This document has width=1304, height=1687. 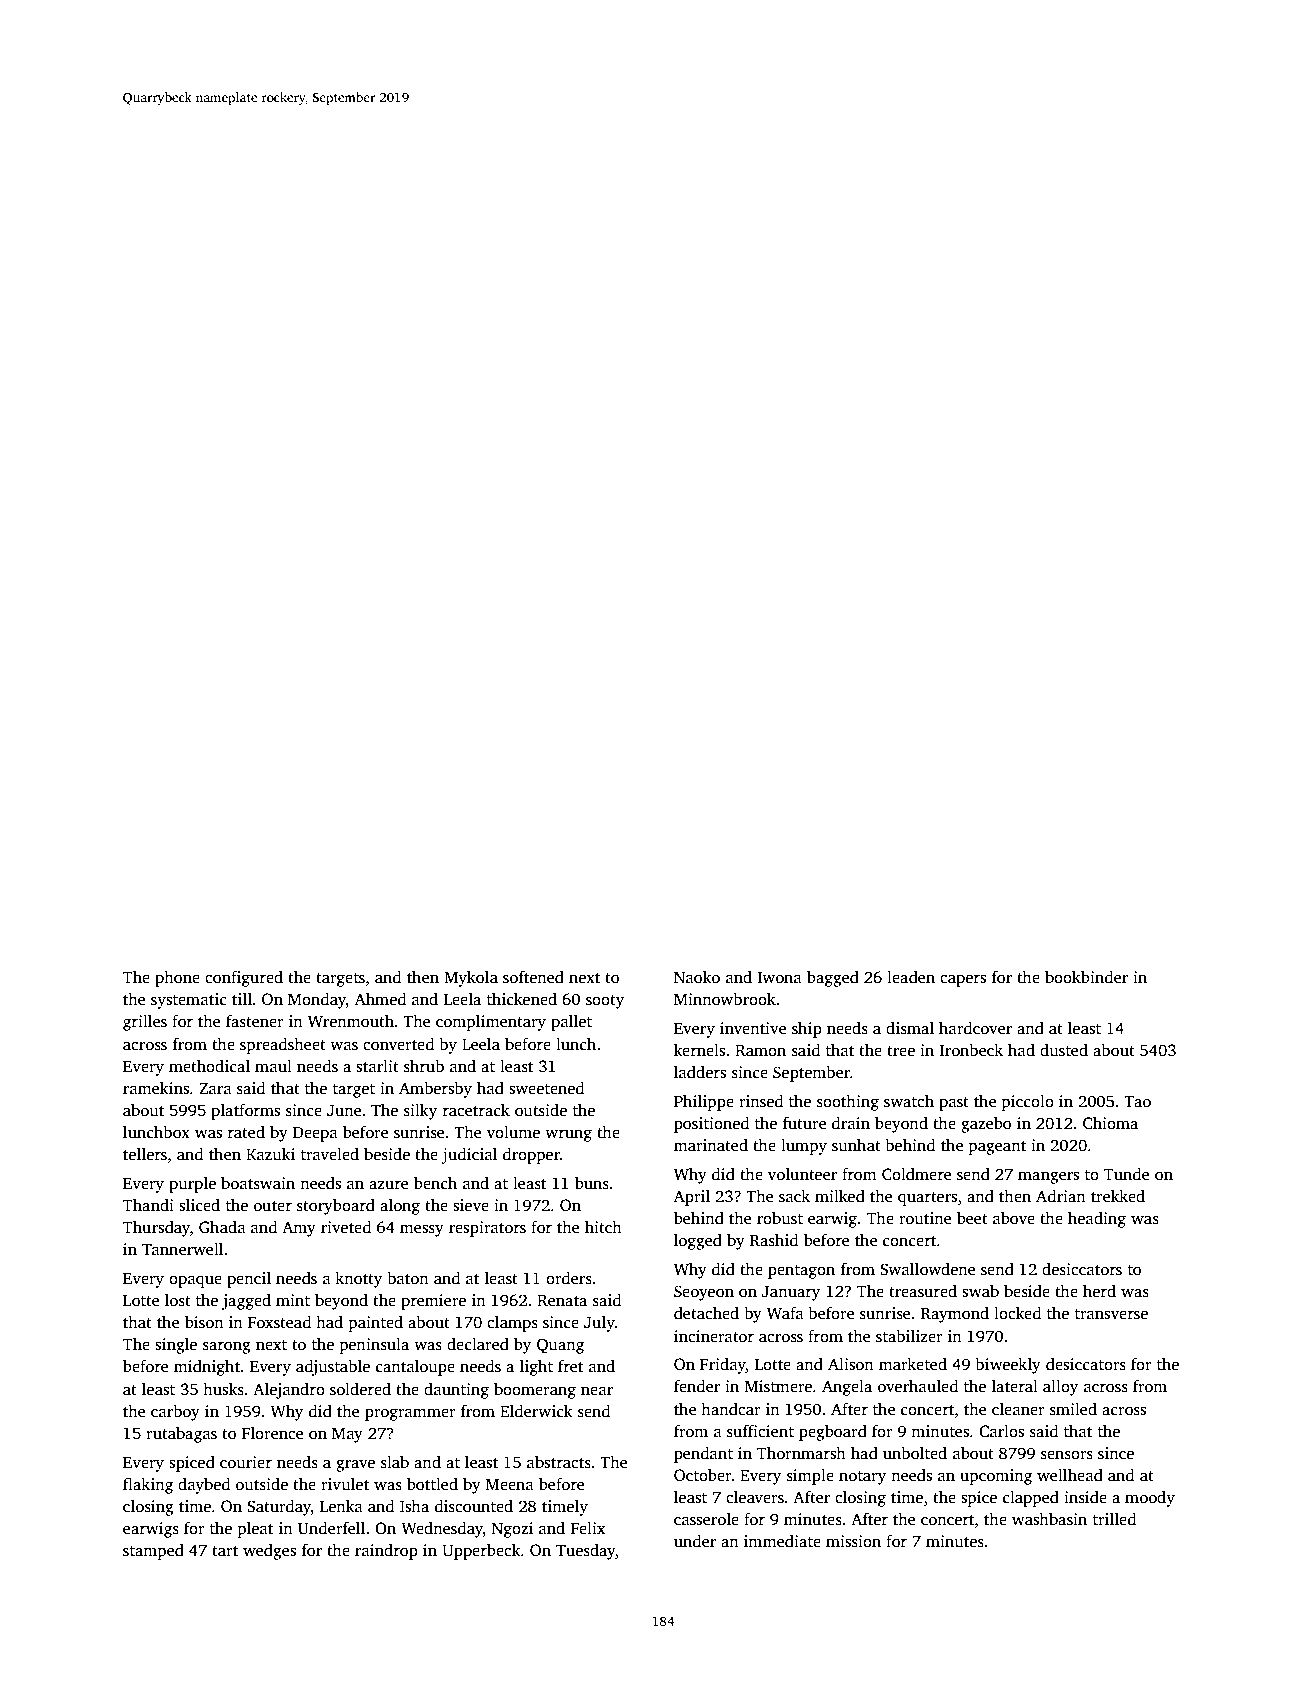 I want to click on routine, so click(x=925, y=1218).
